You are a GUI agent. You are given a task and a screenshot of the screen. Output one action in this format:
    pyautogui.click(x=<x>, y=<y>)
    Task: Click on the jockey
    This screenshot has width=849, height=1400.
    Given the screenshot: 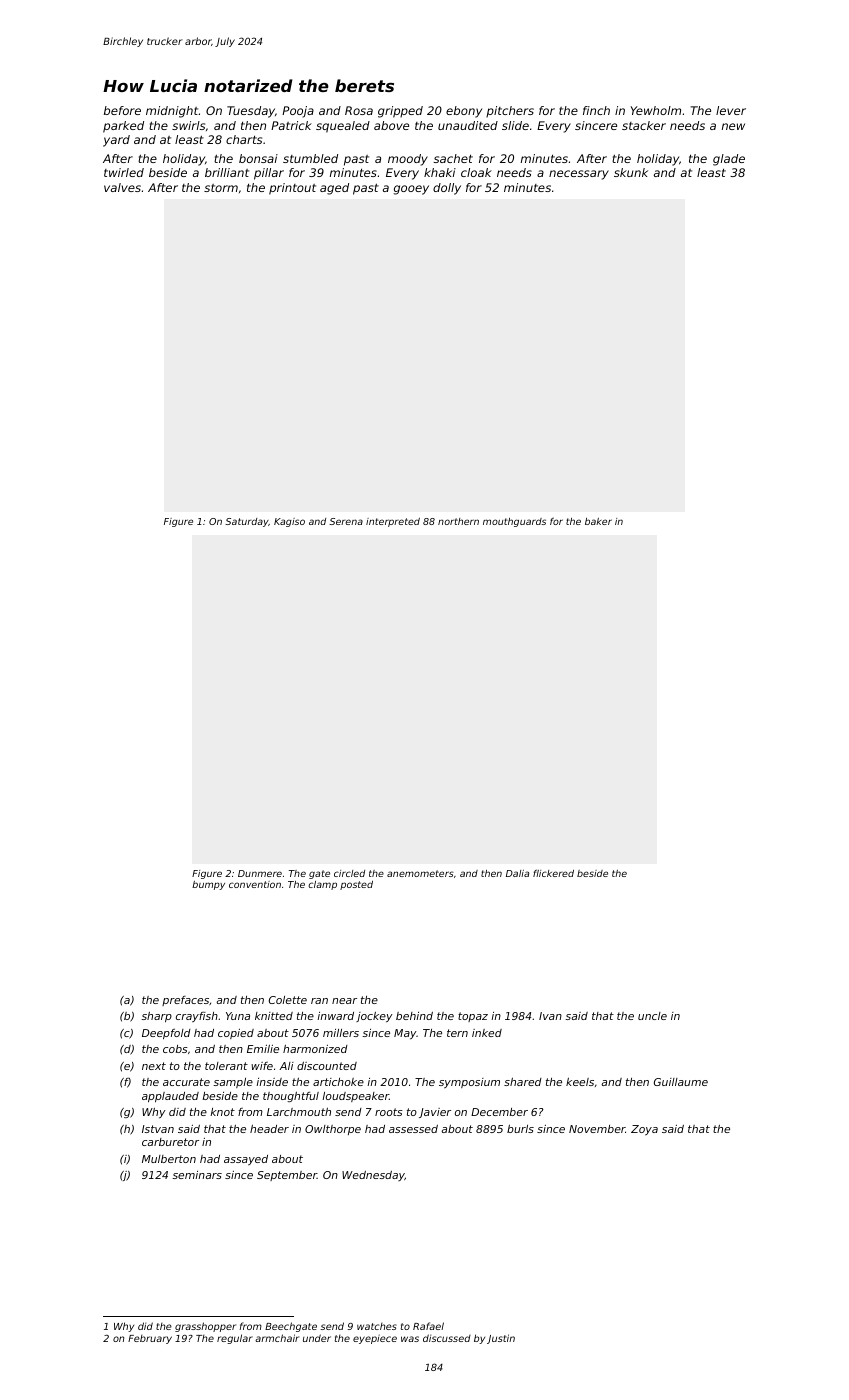 What is the action you would take?
    pyautogui.click(x=374, y=1017)
